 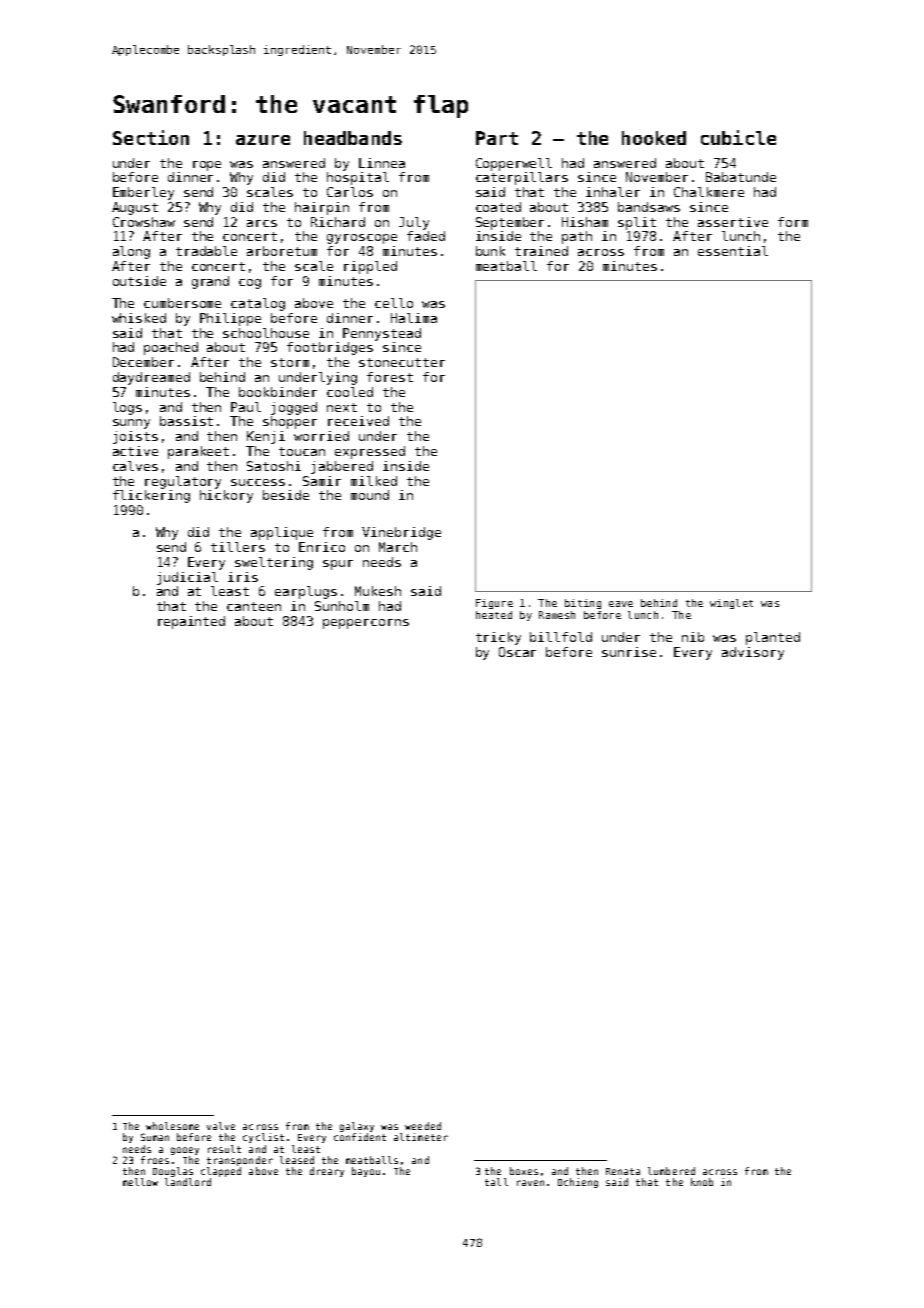 I want to click on Suman, so click(x=155, y=1137).
